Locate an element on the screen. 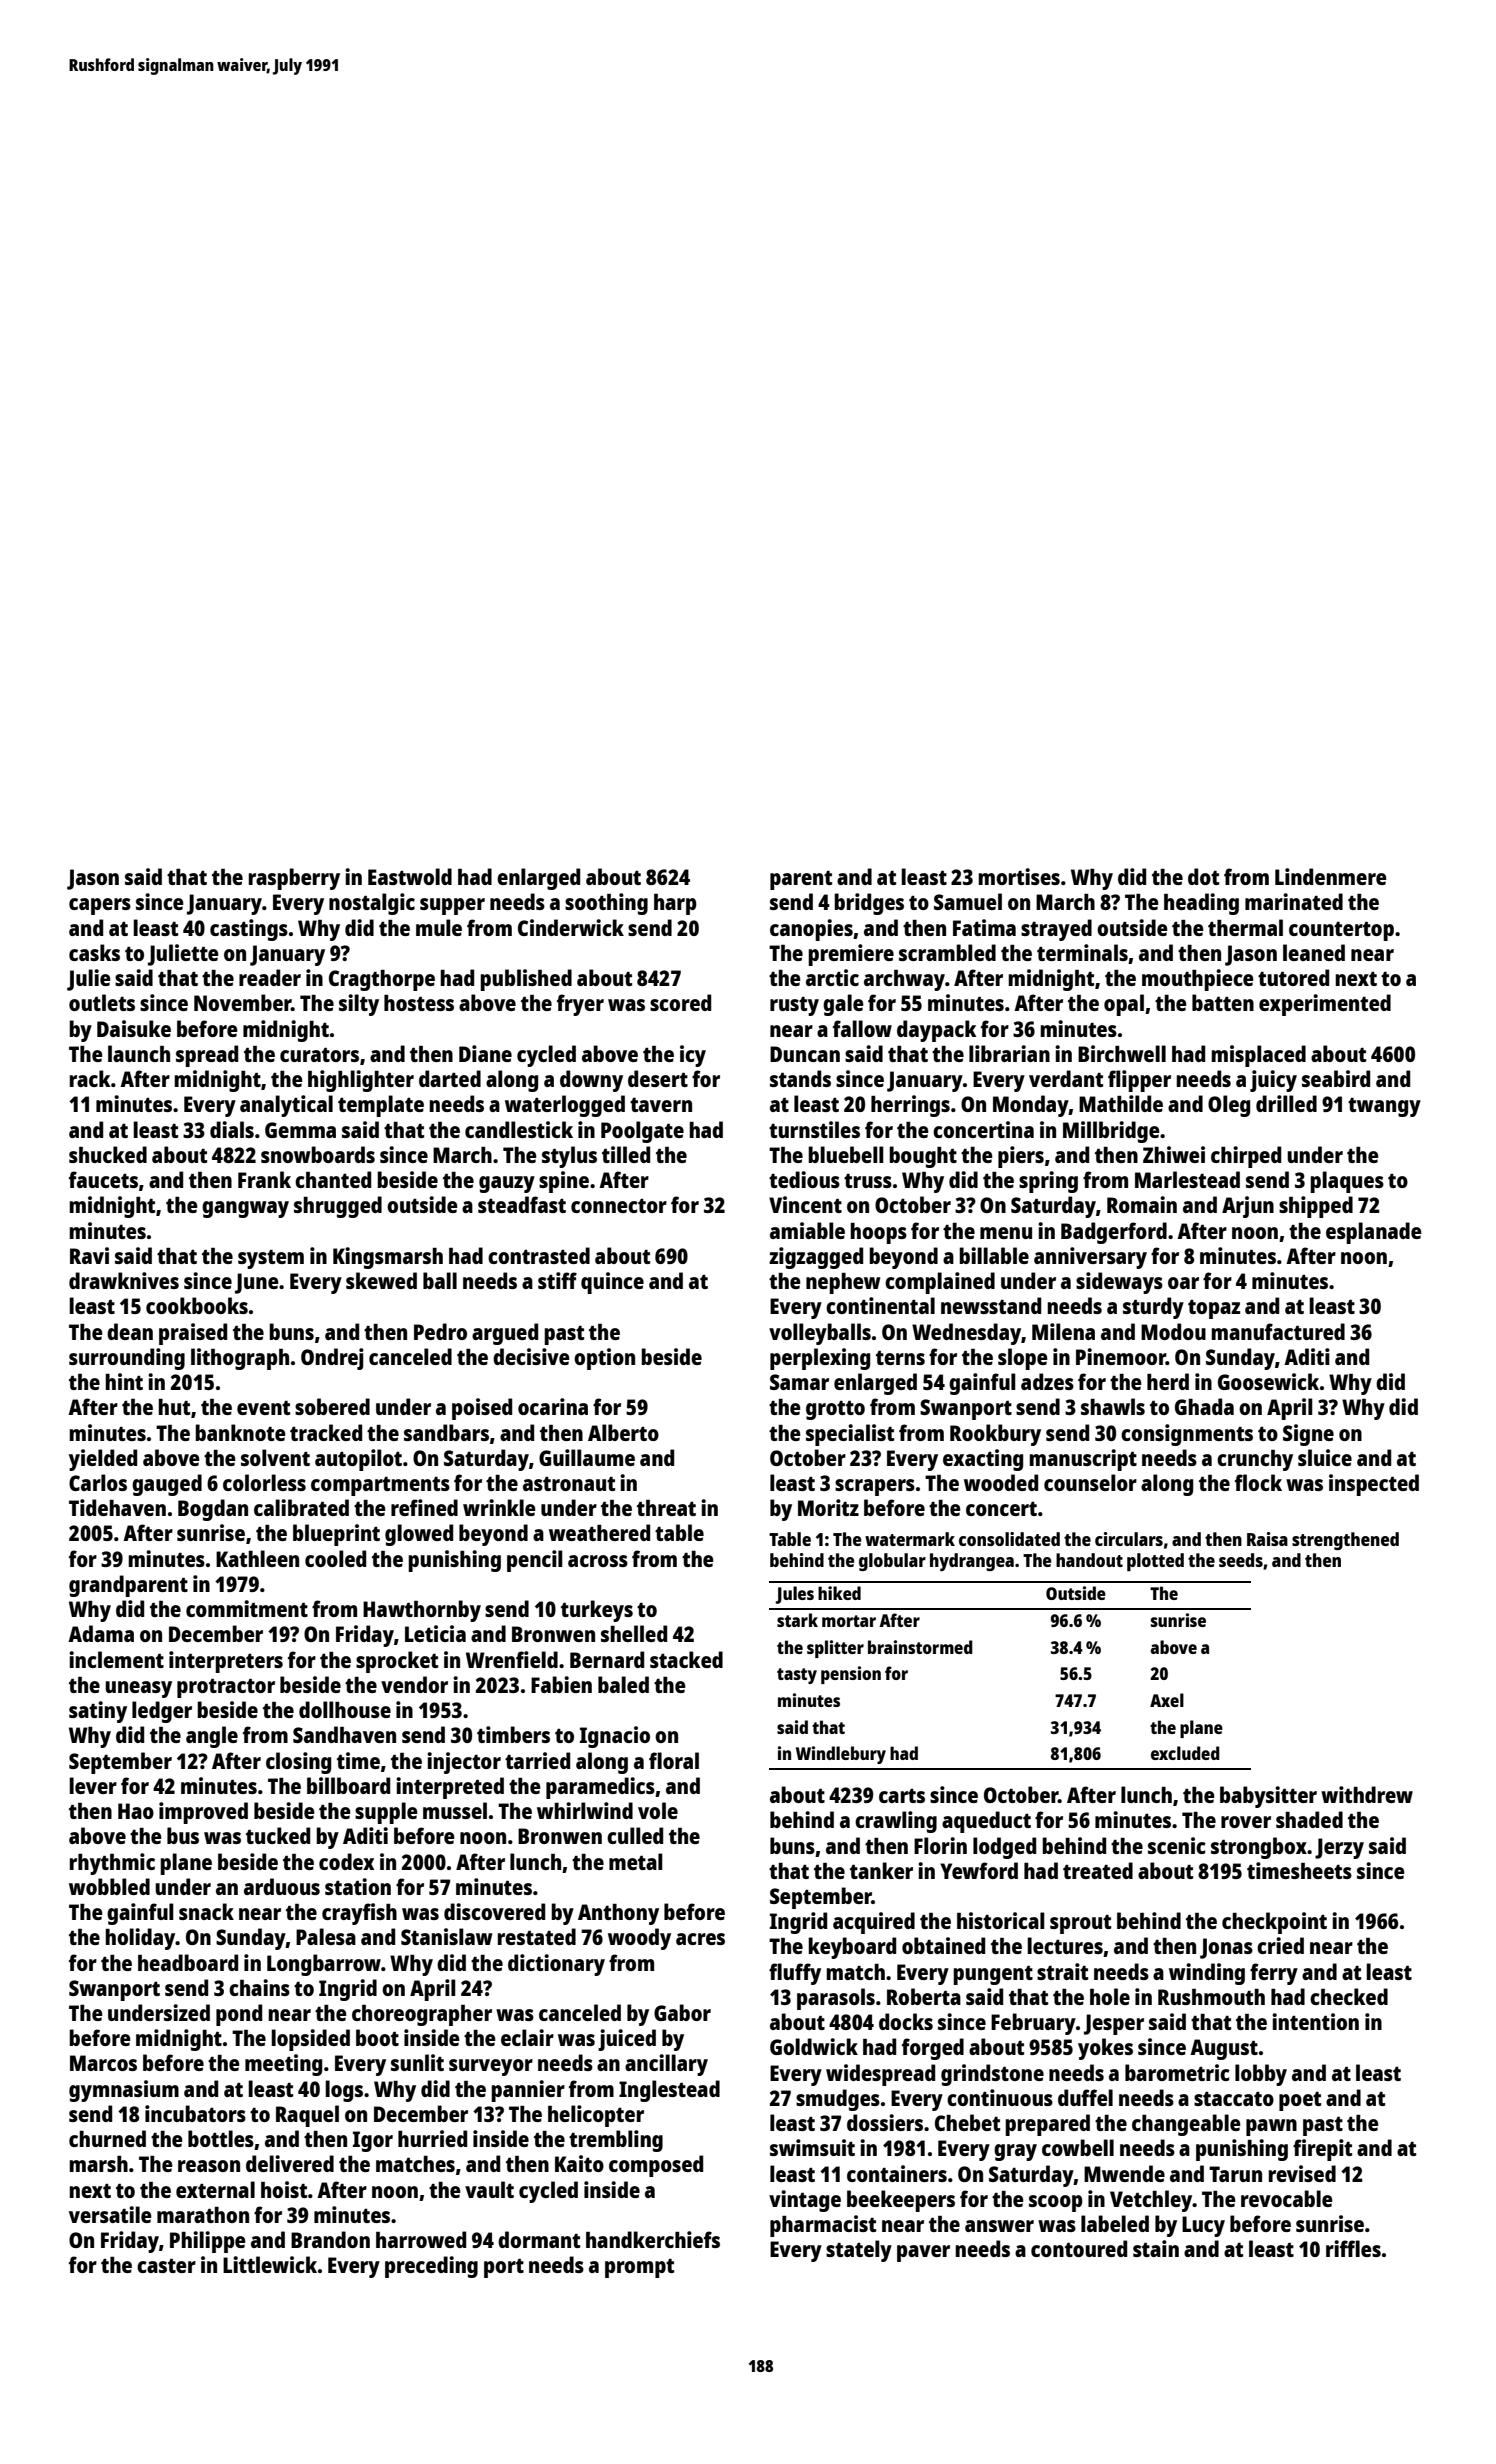 The height and width of the screenshot is (2464, 1496). capers is located at coordinates (100, 906).
